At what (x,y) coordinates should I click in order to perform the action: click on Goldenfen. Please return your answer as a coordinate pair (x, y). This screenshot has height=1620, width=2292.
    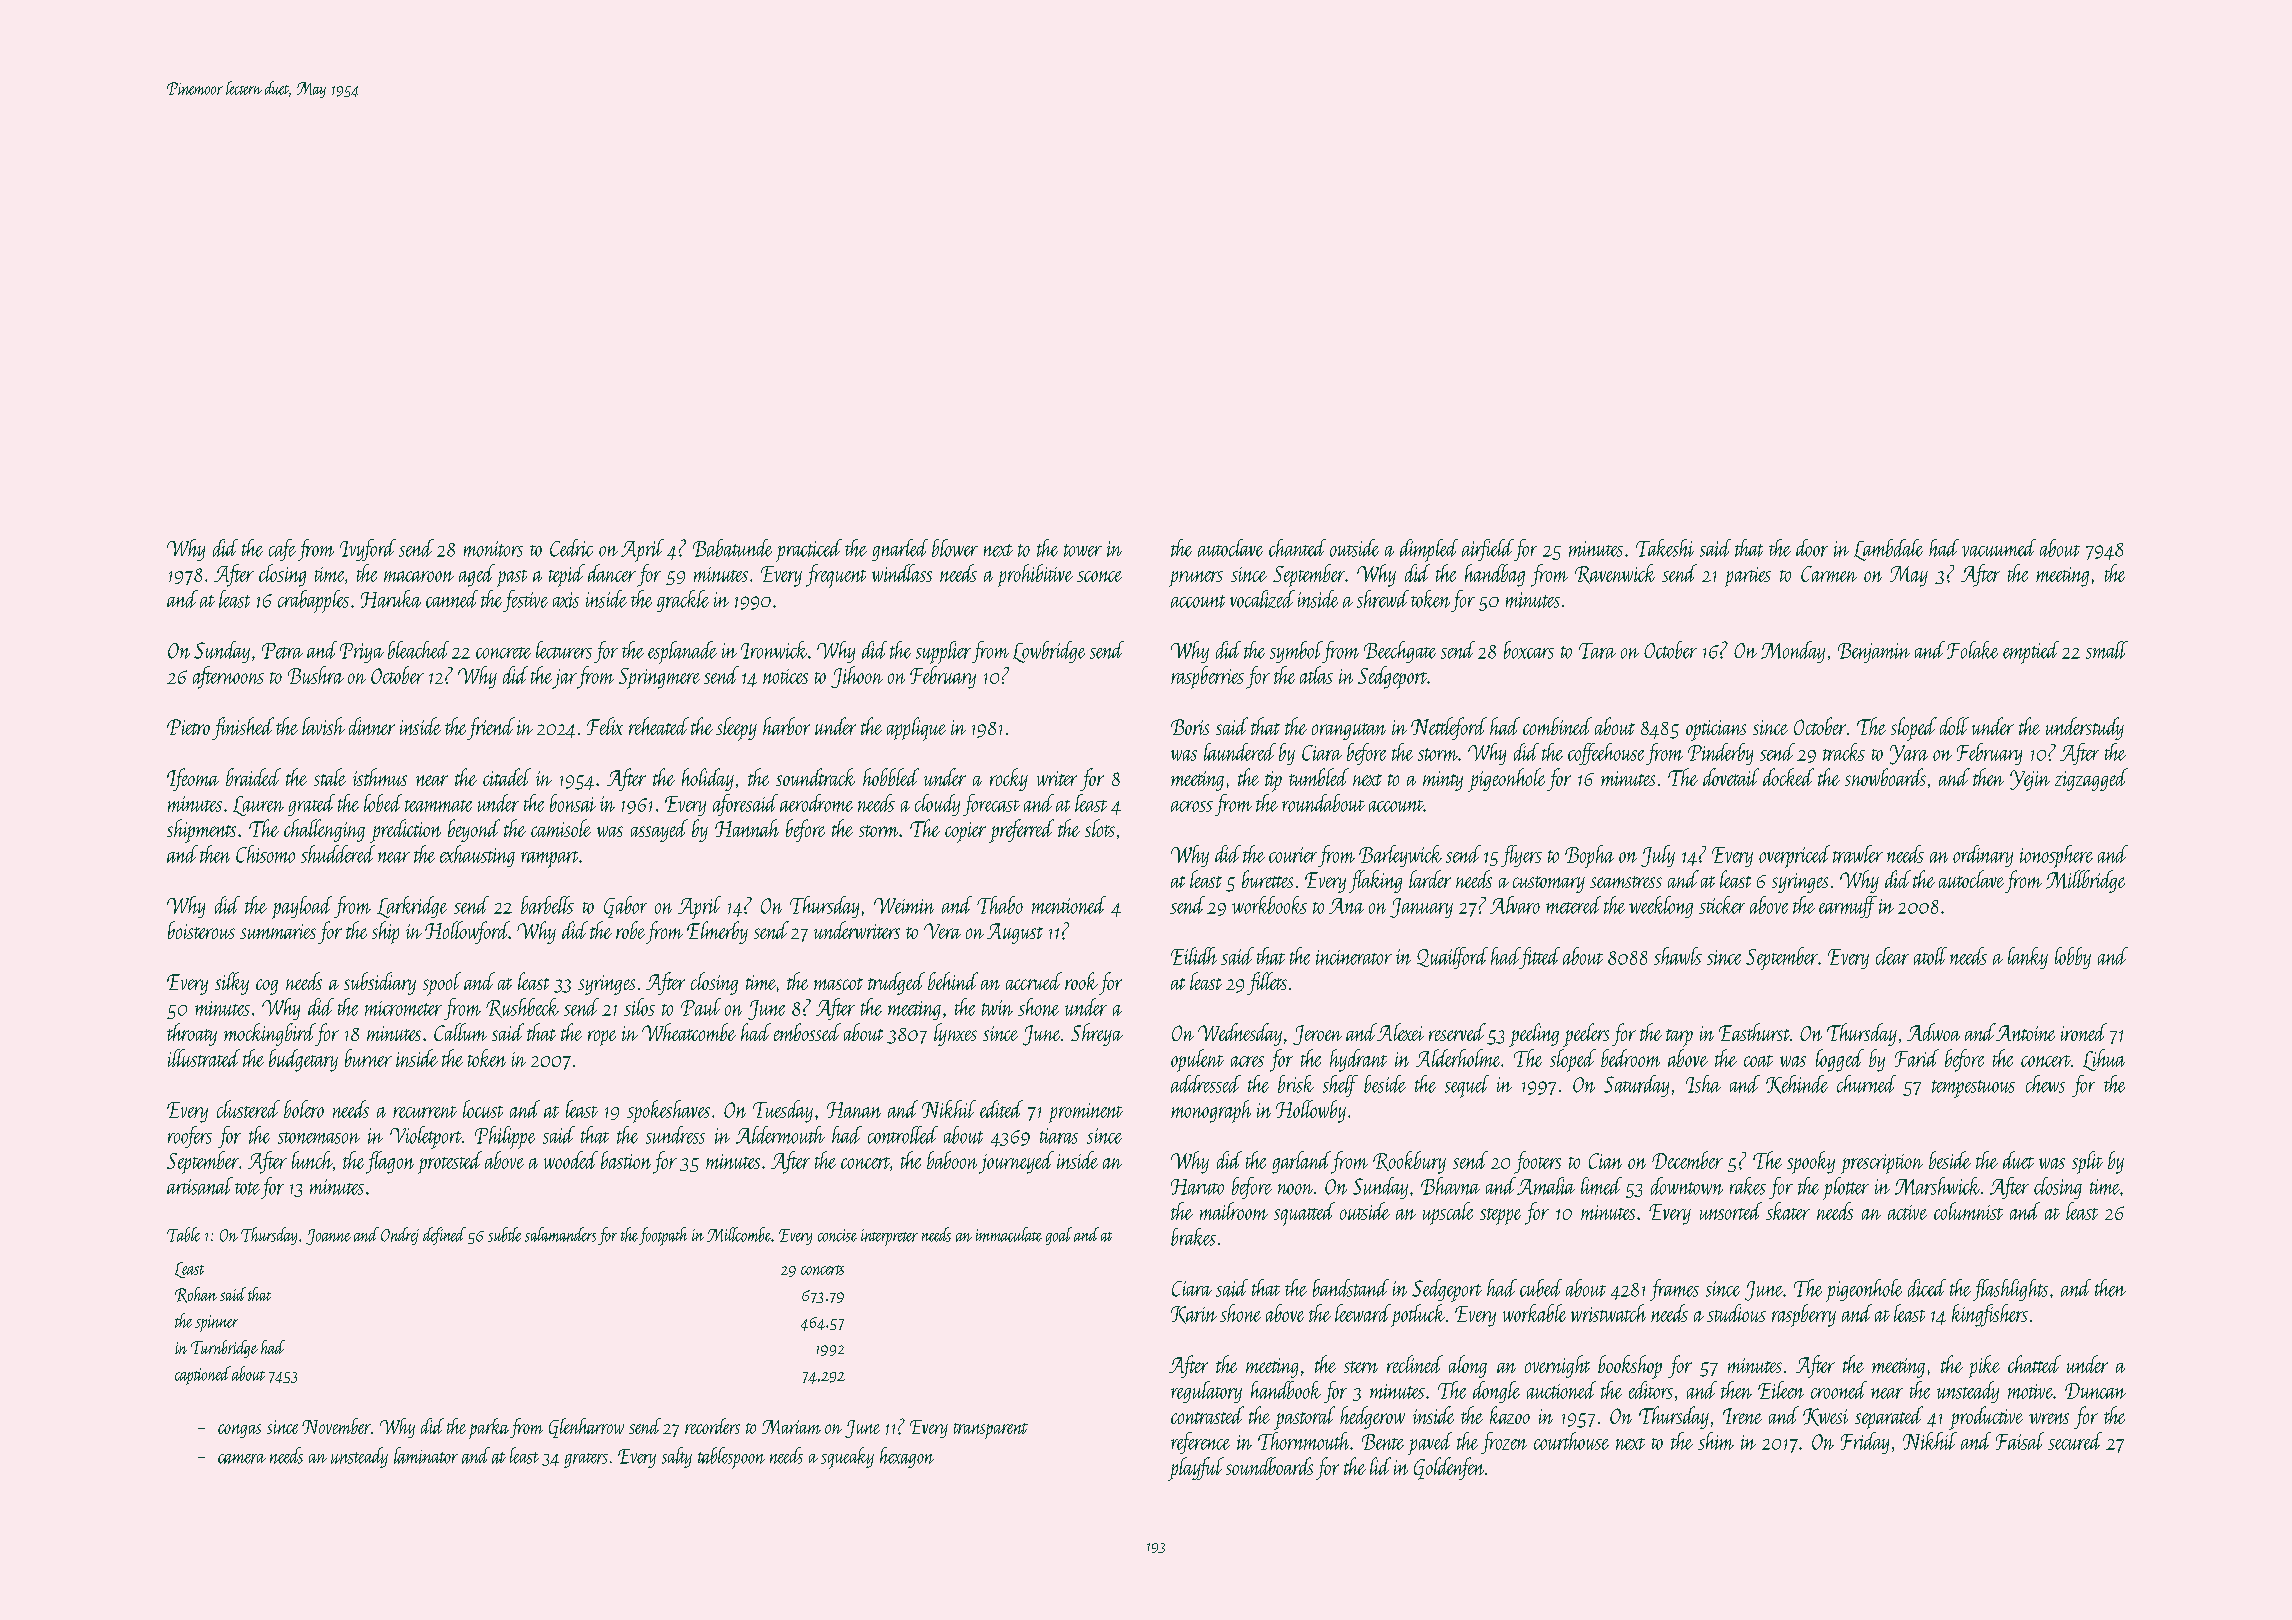
    Looking at the image, I should click on (1449, 1468).
